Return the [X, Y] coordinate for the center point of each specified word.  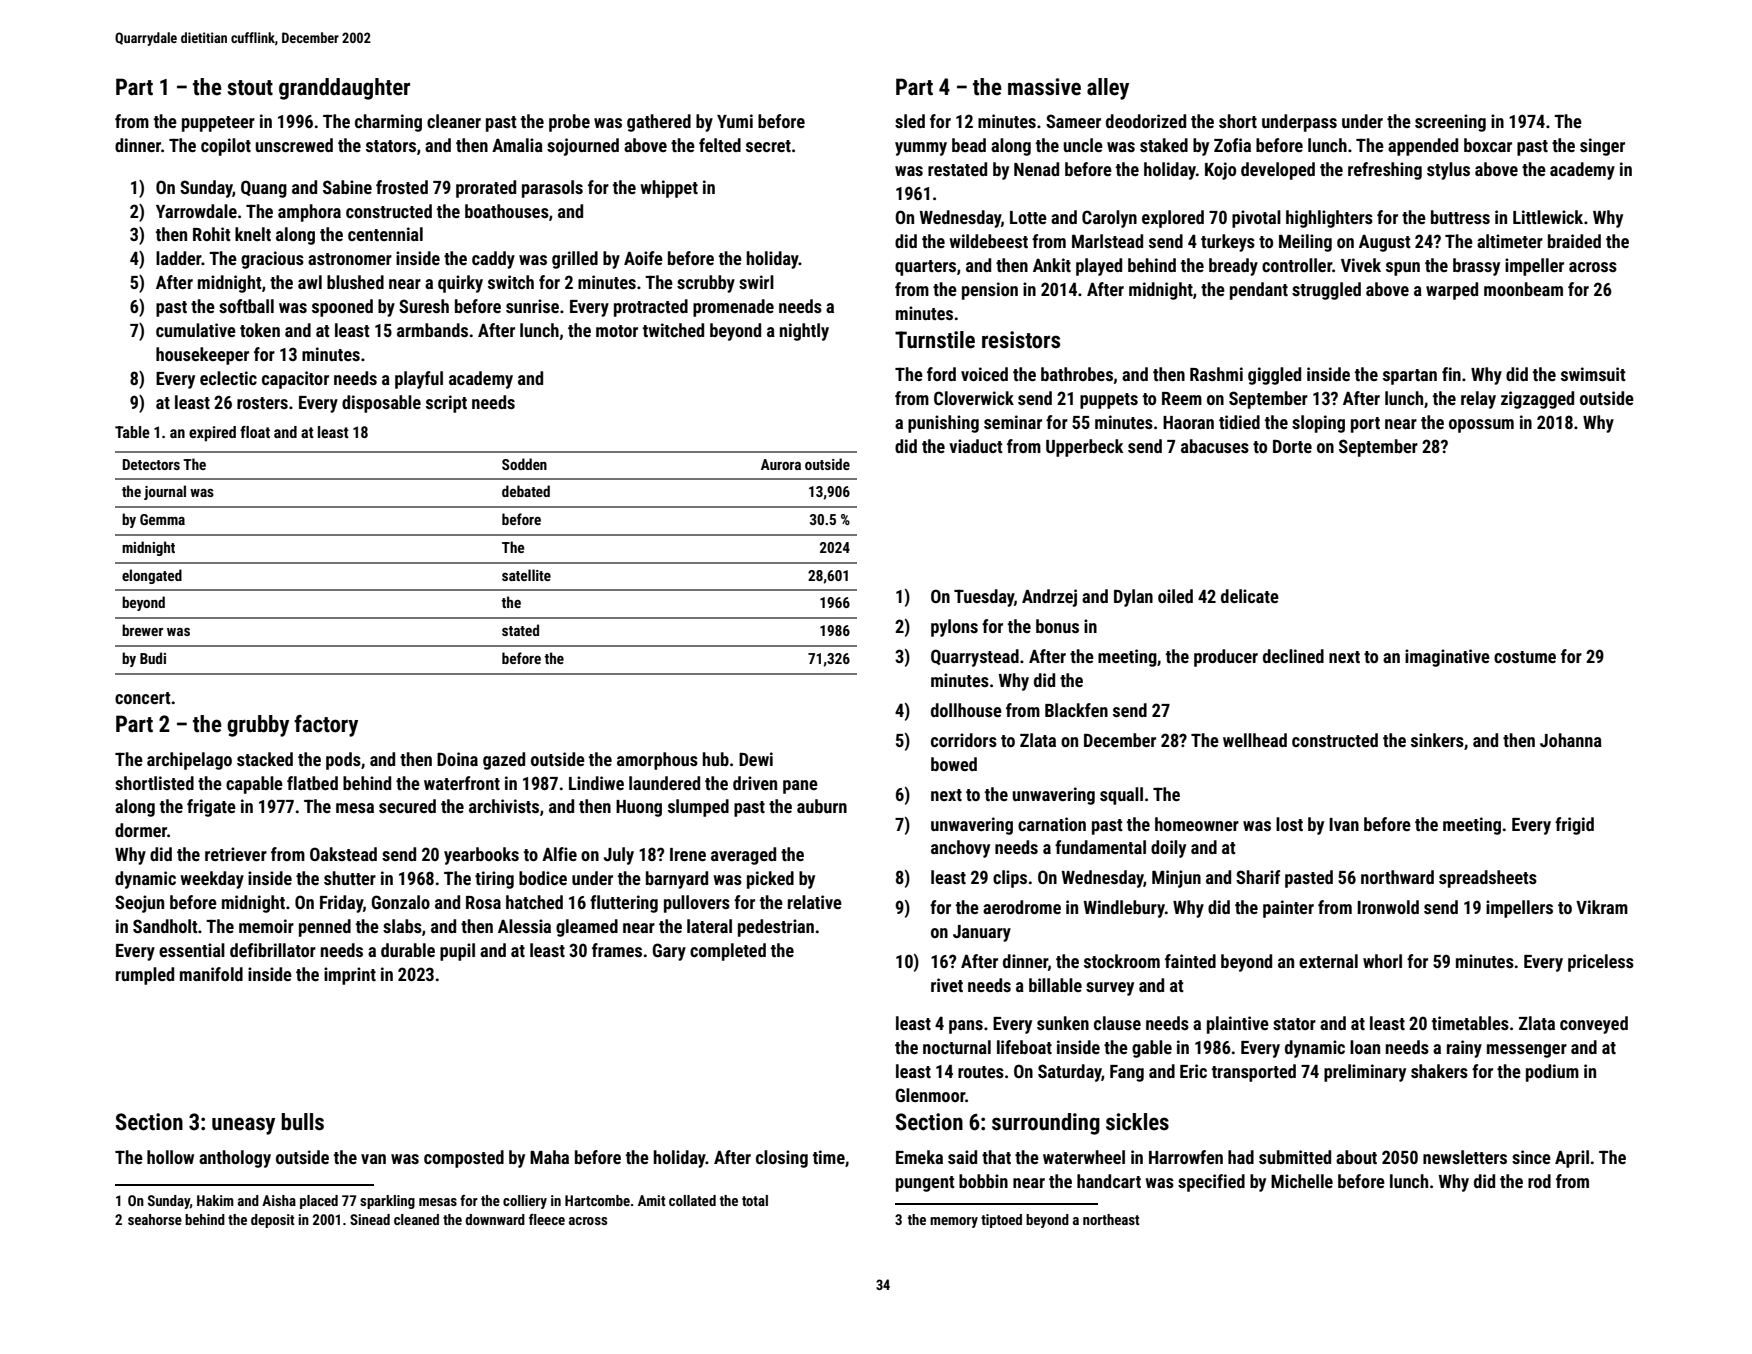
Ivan [1344, 824]
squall [1121, 796]
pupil [457, 952]
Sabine [347, 187]
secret [768, 146]
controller [1297, 265]
